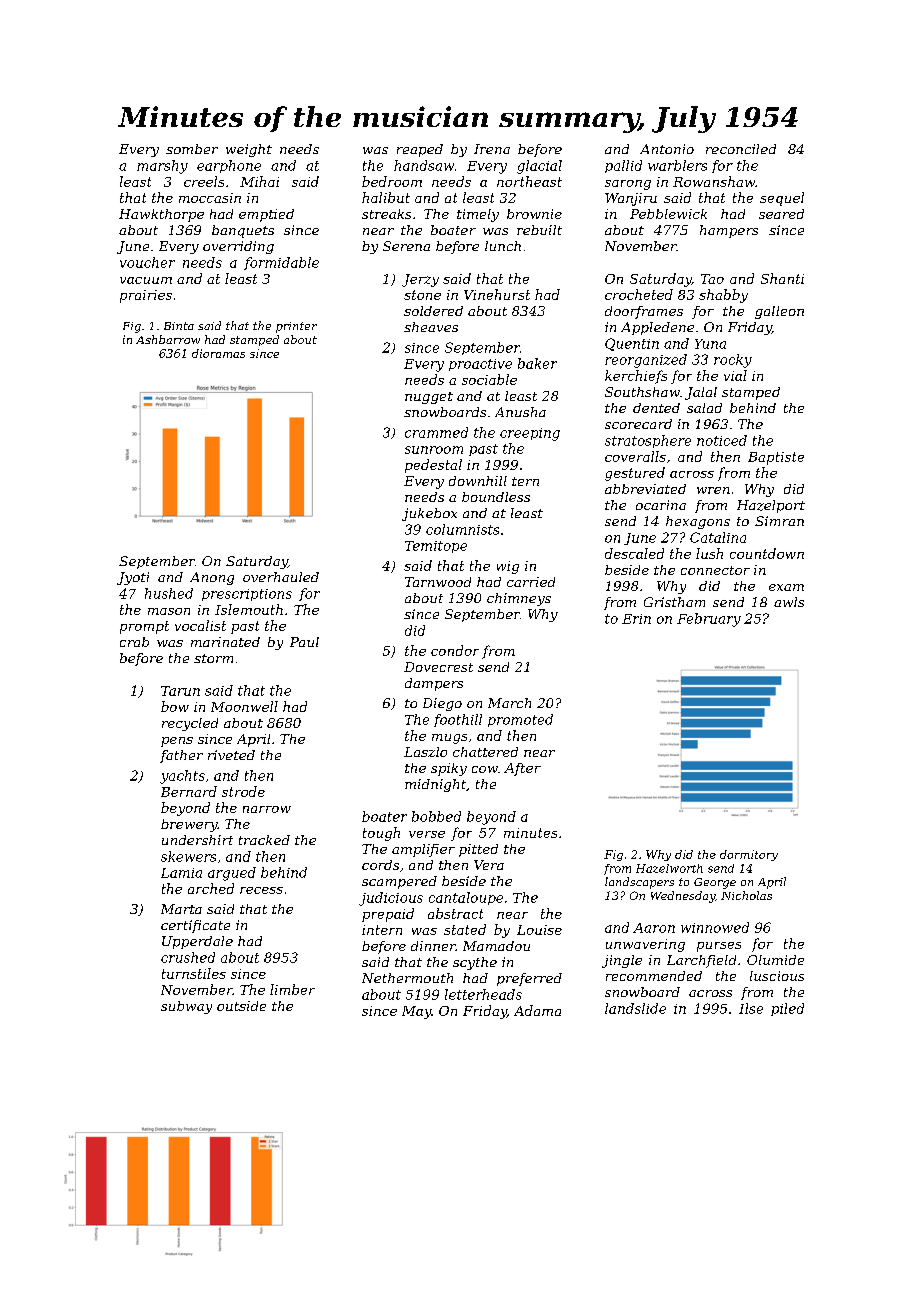  I want to click on tracked, so click(264, 840).
